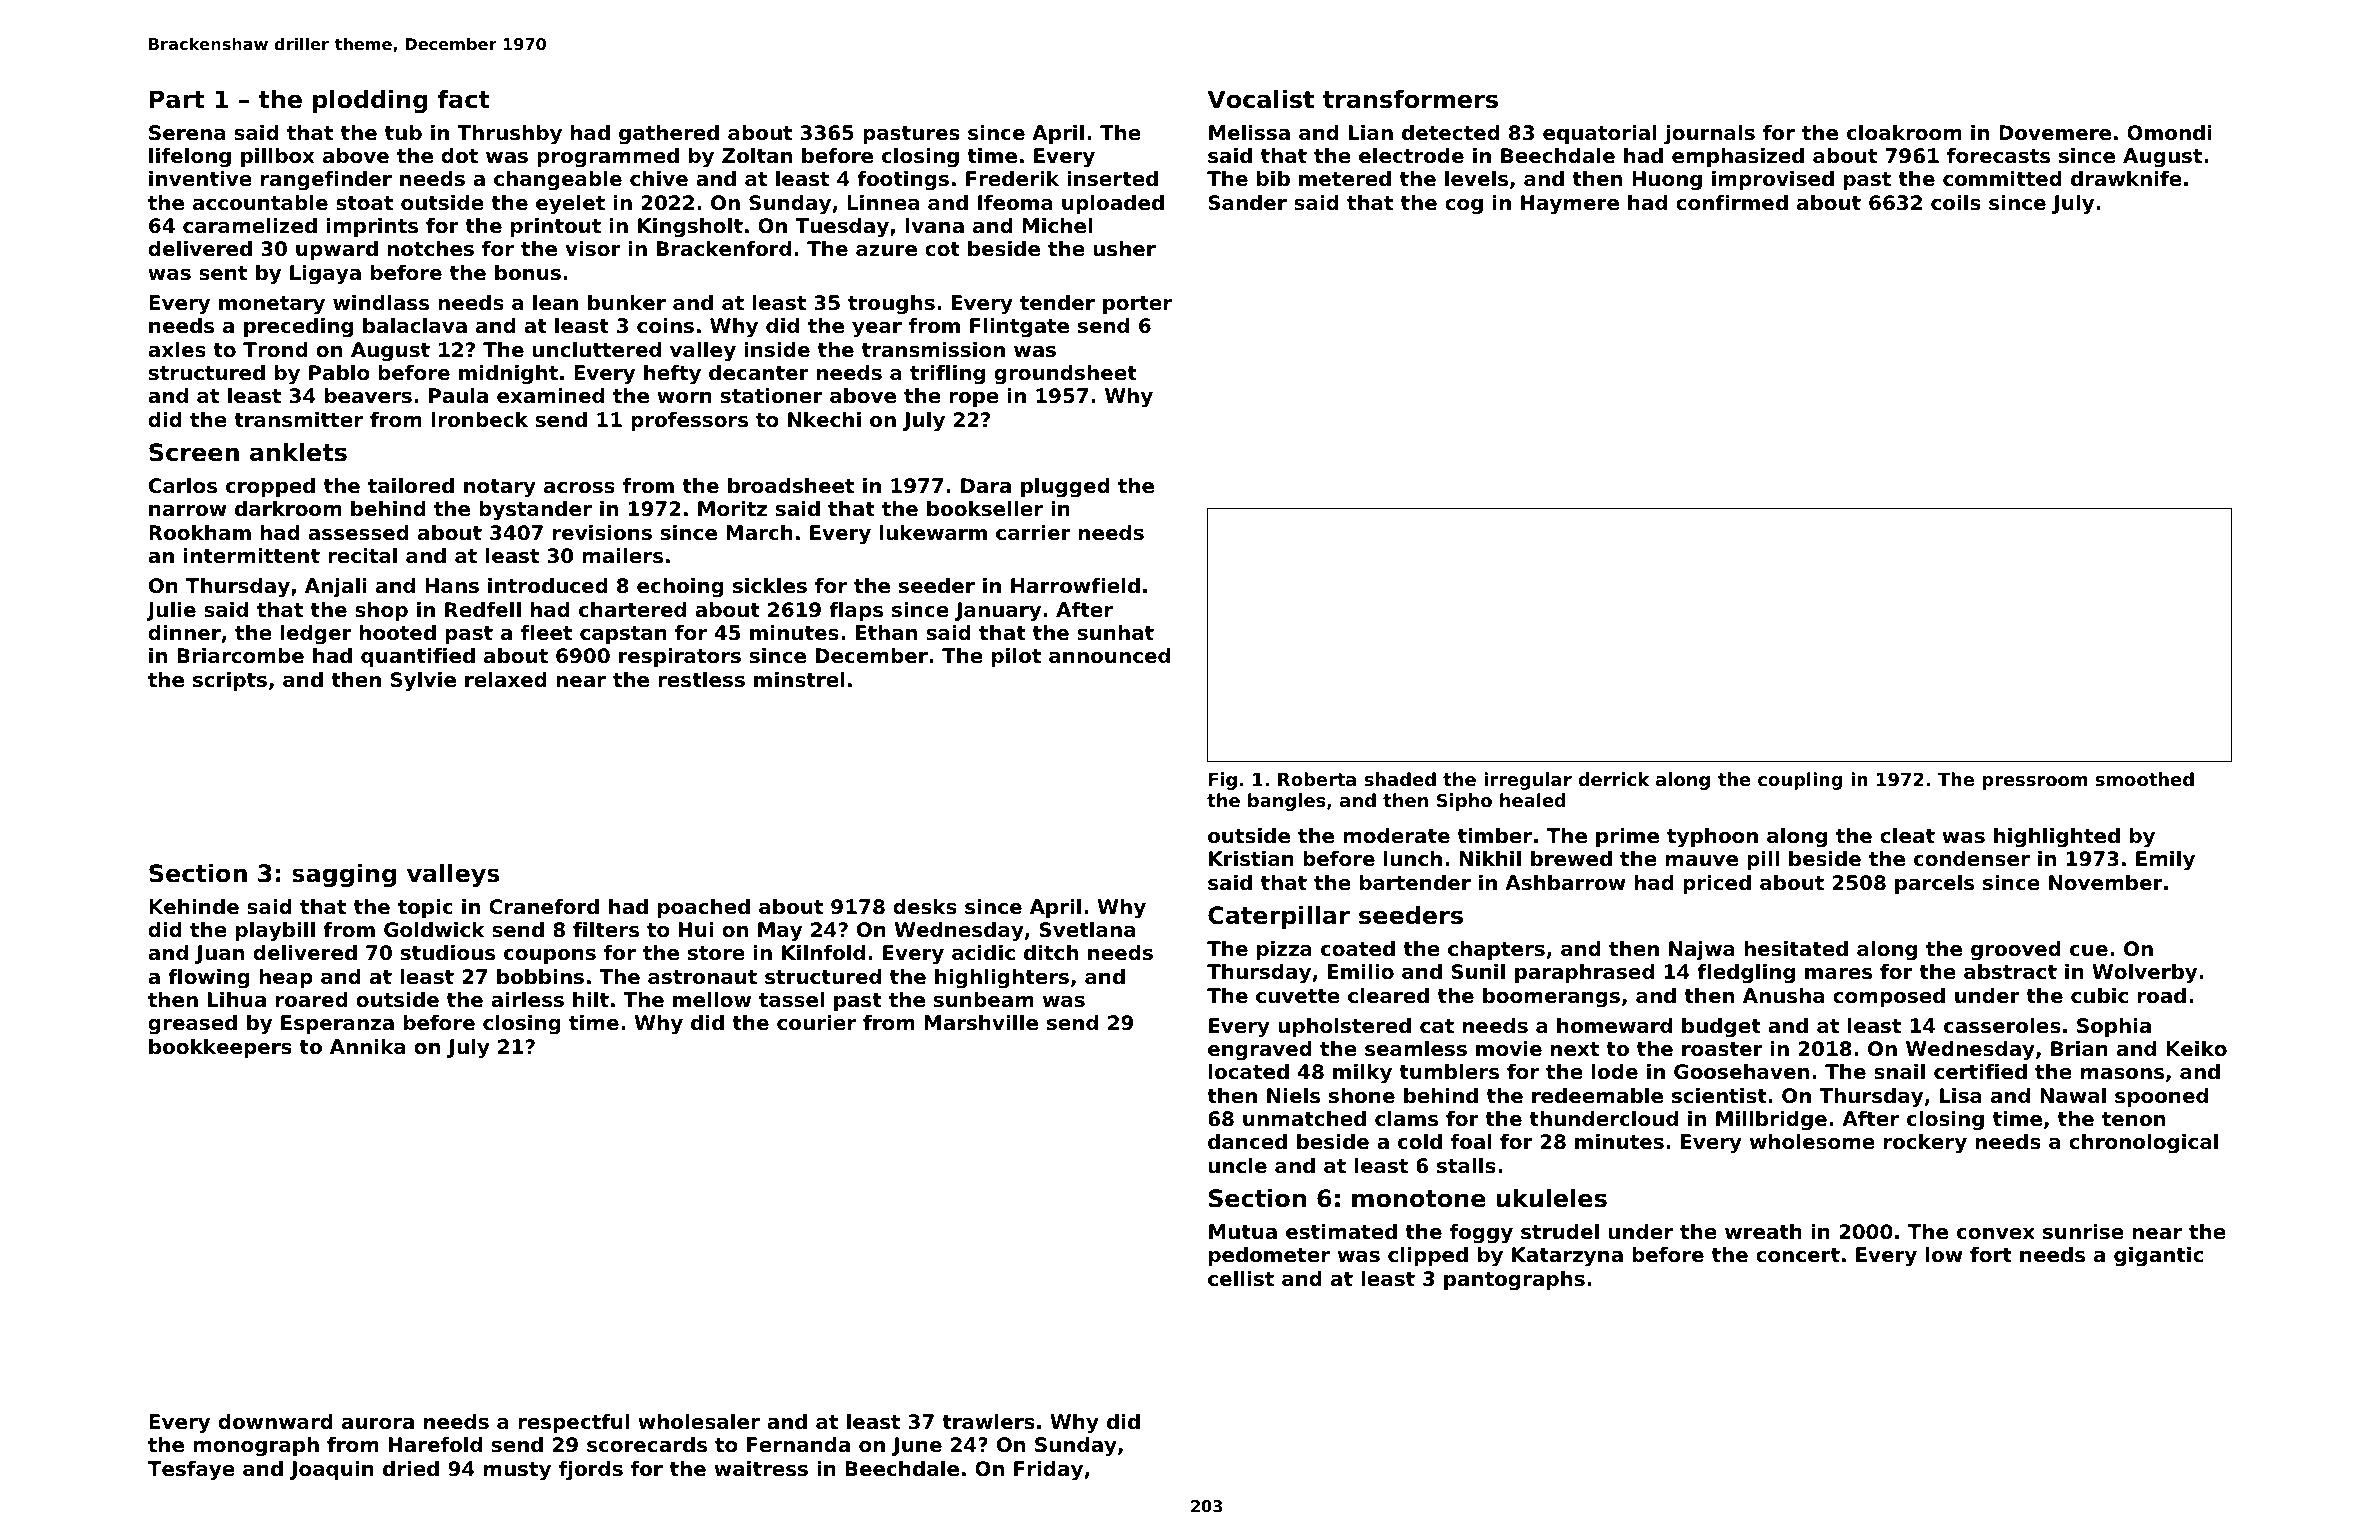  Describe the element at coordinates (1116, 633) in the document. I see `sunhat` at that location.
